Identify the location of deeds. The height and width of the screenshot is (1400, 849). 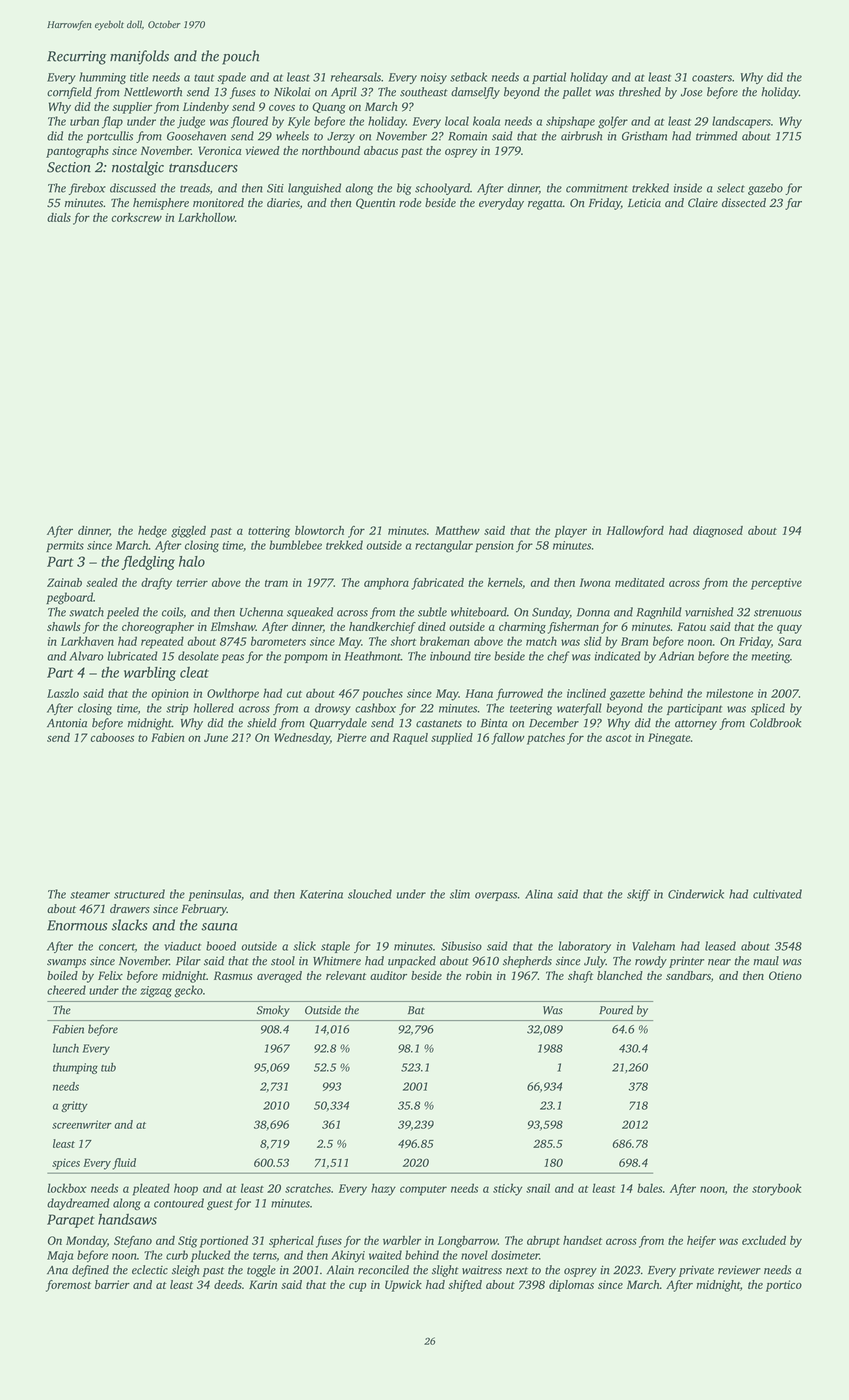
(228, 1284).
